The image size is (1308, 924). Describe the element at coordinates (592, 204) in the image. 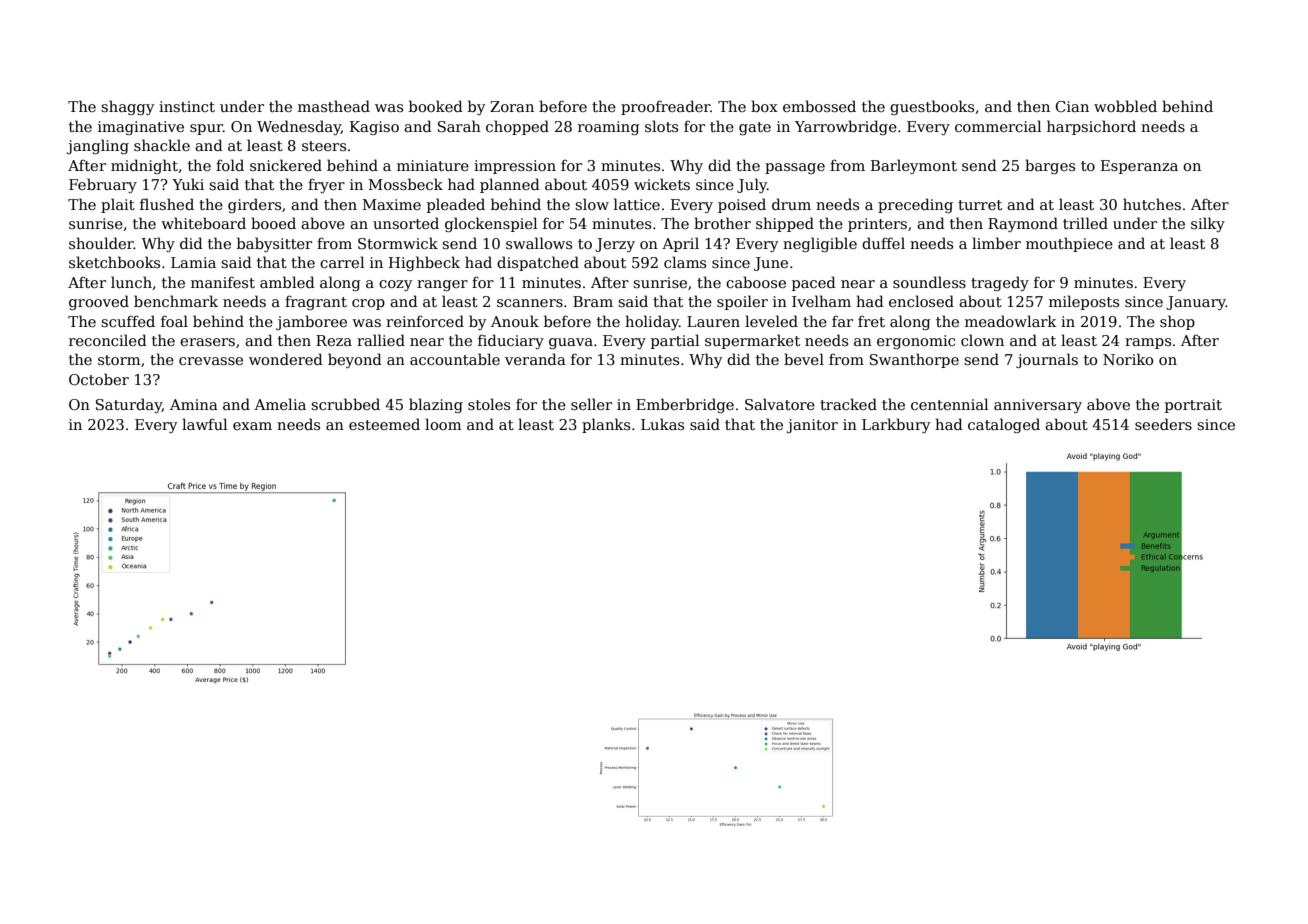

I see `slow` at that location.
